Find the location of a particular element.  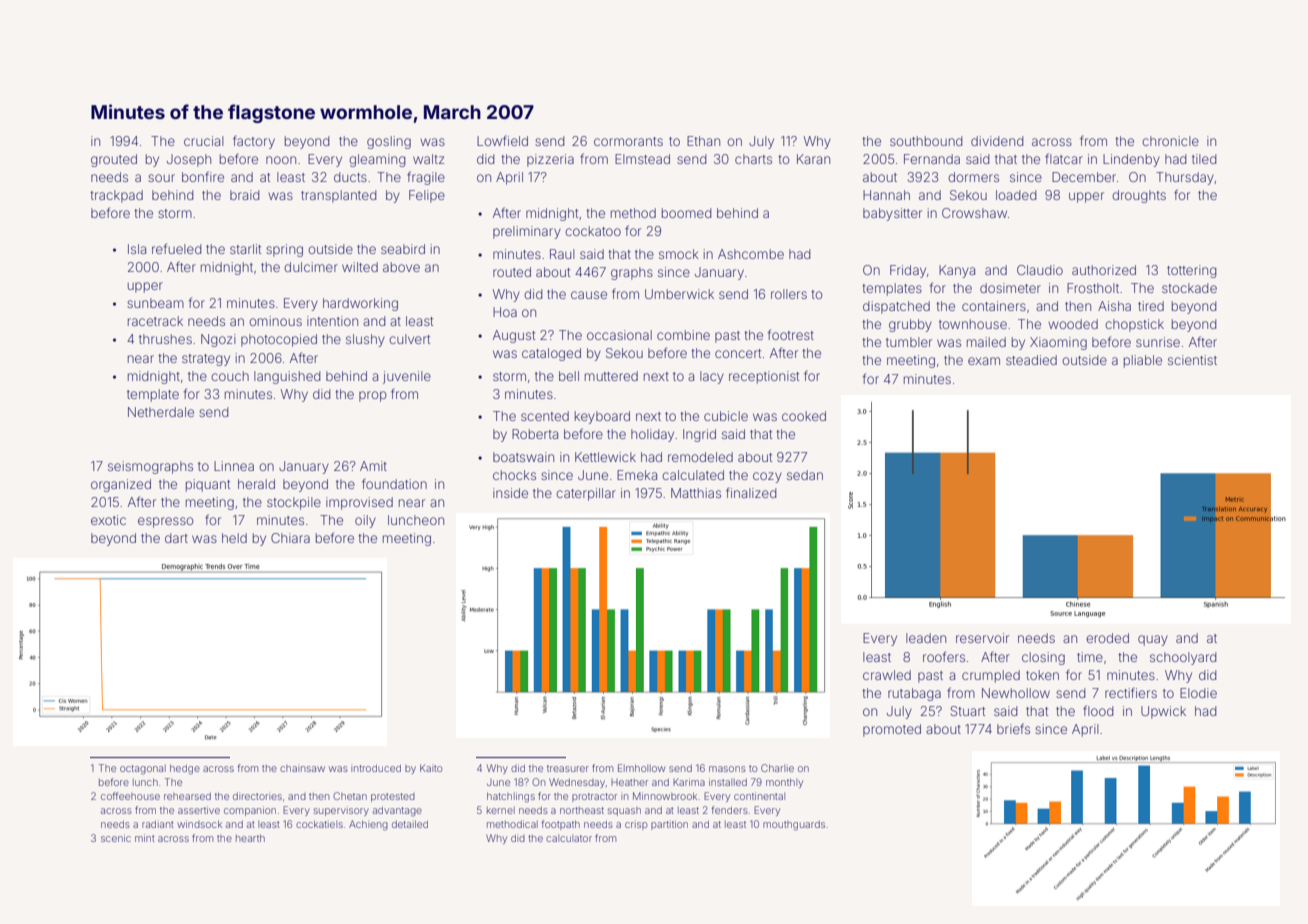

Joseph is located at coordinates (189, 160).
